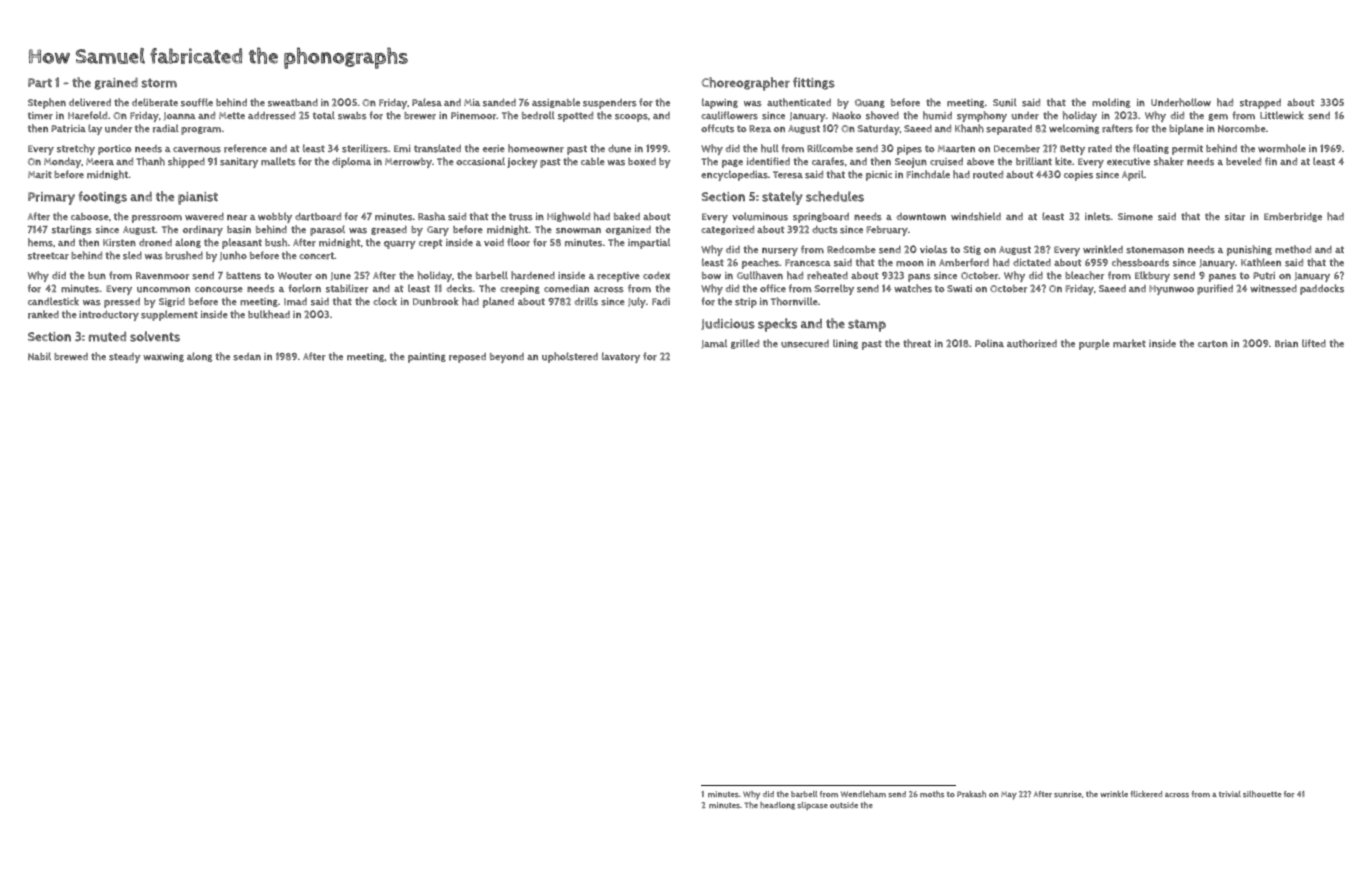 This document has height=887, width=1372. Describe the element at coordinates (845, 344) in the document. I see `lining` at that location.
